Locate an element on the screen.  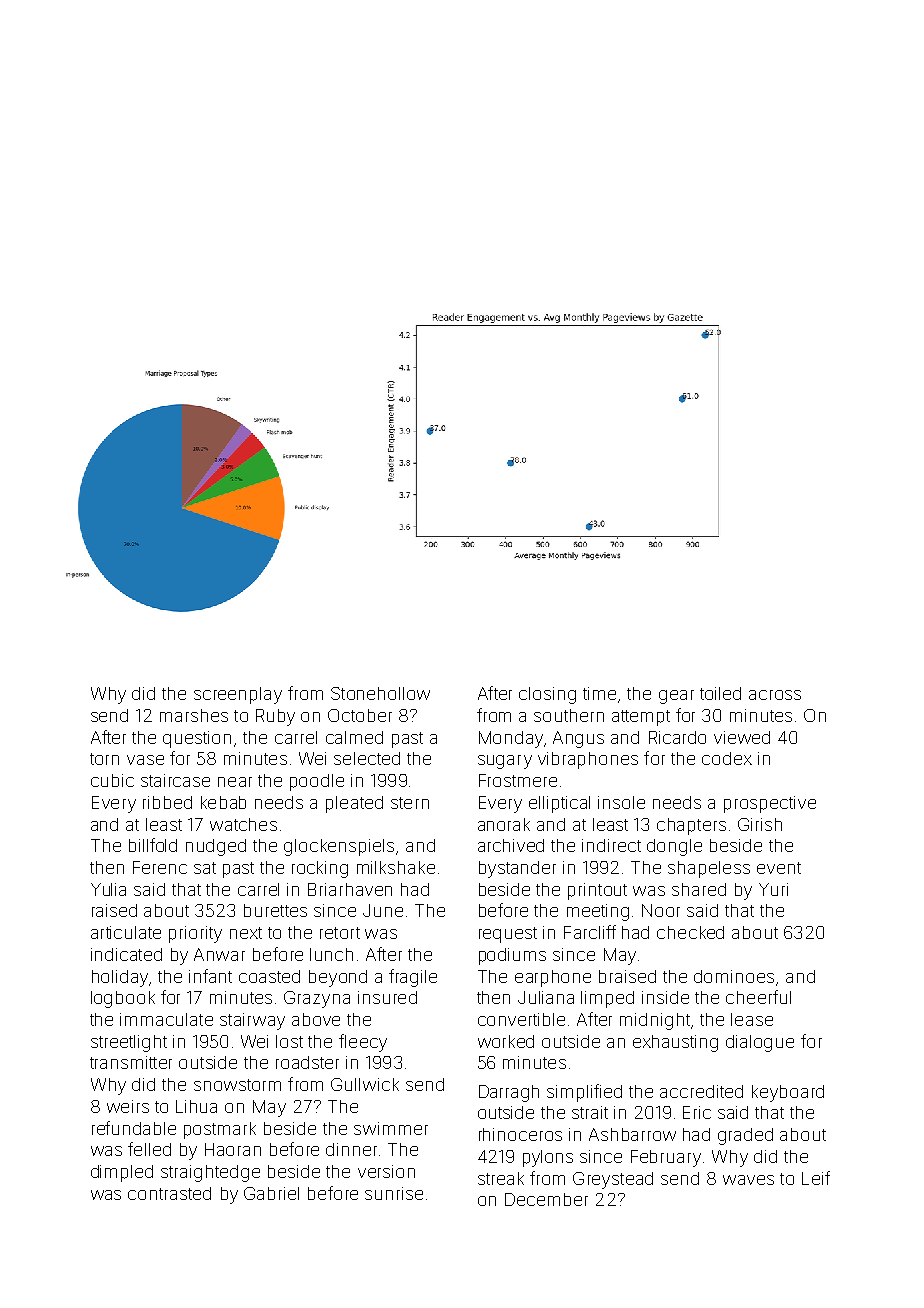
screenplay is located at coordinates (238, 695).
